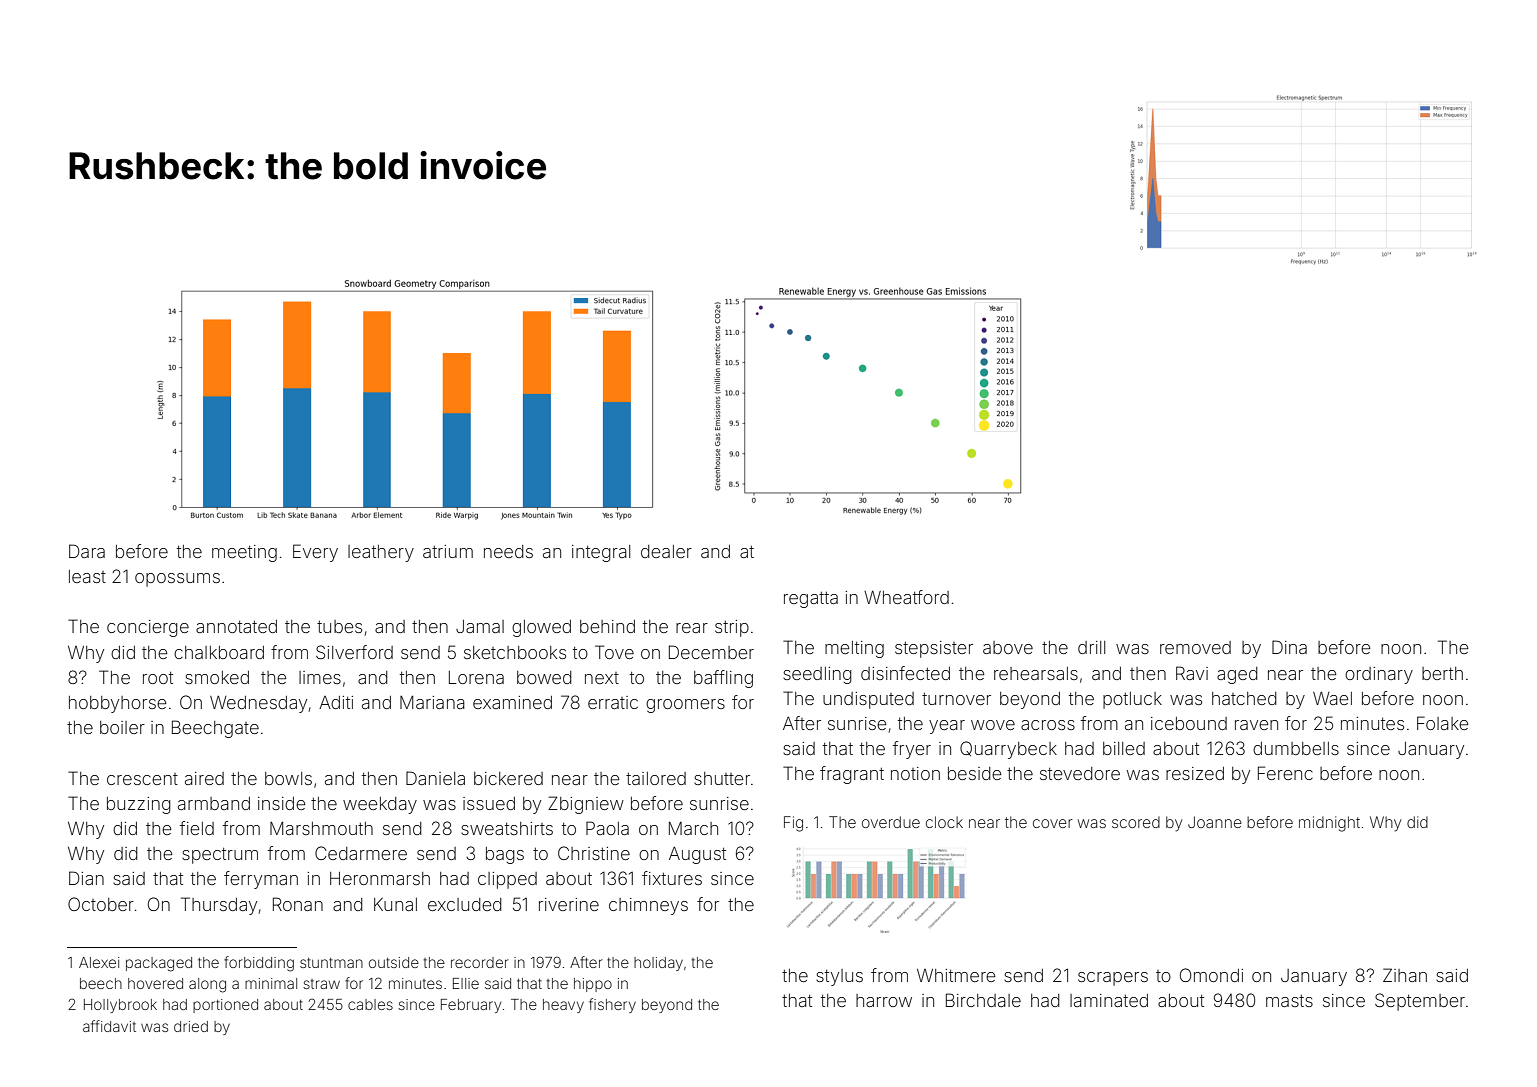  Describe the element at coordinates (177, 580) in the screenshot. I see `opossums` at that location.
